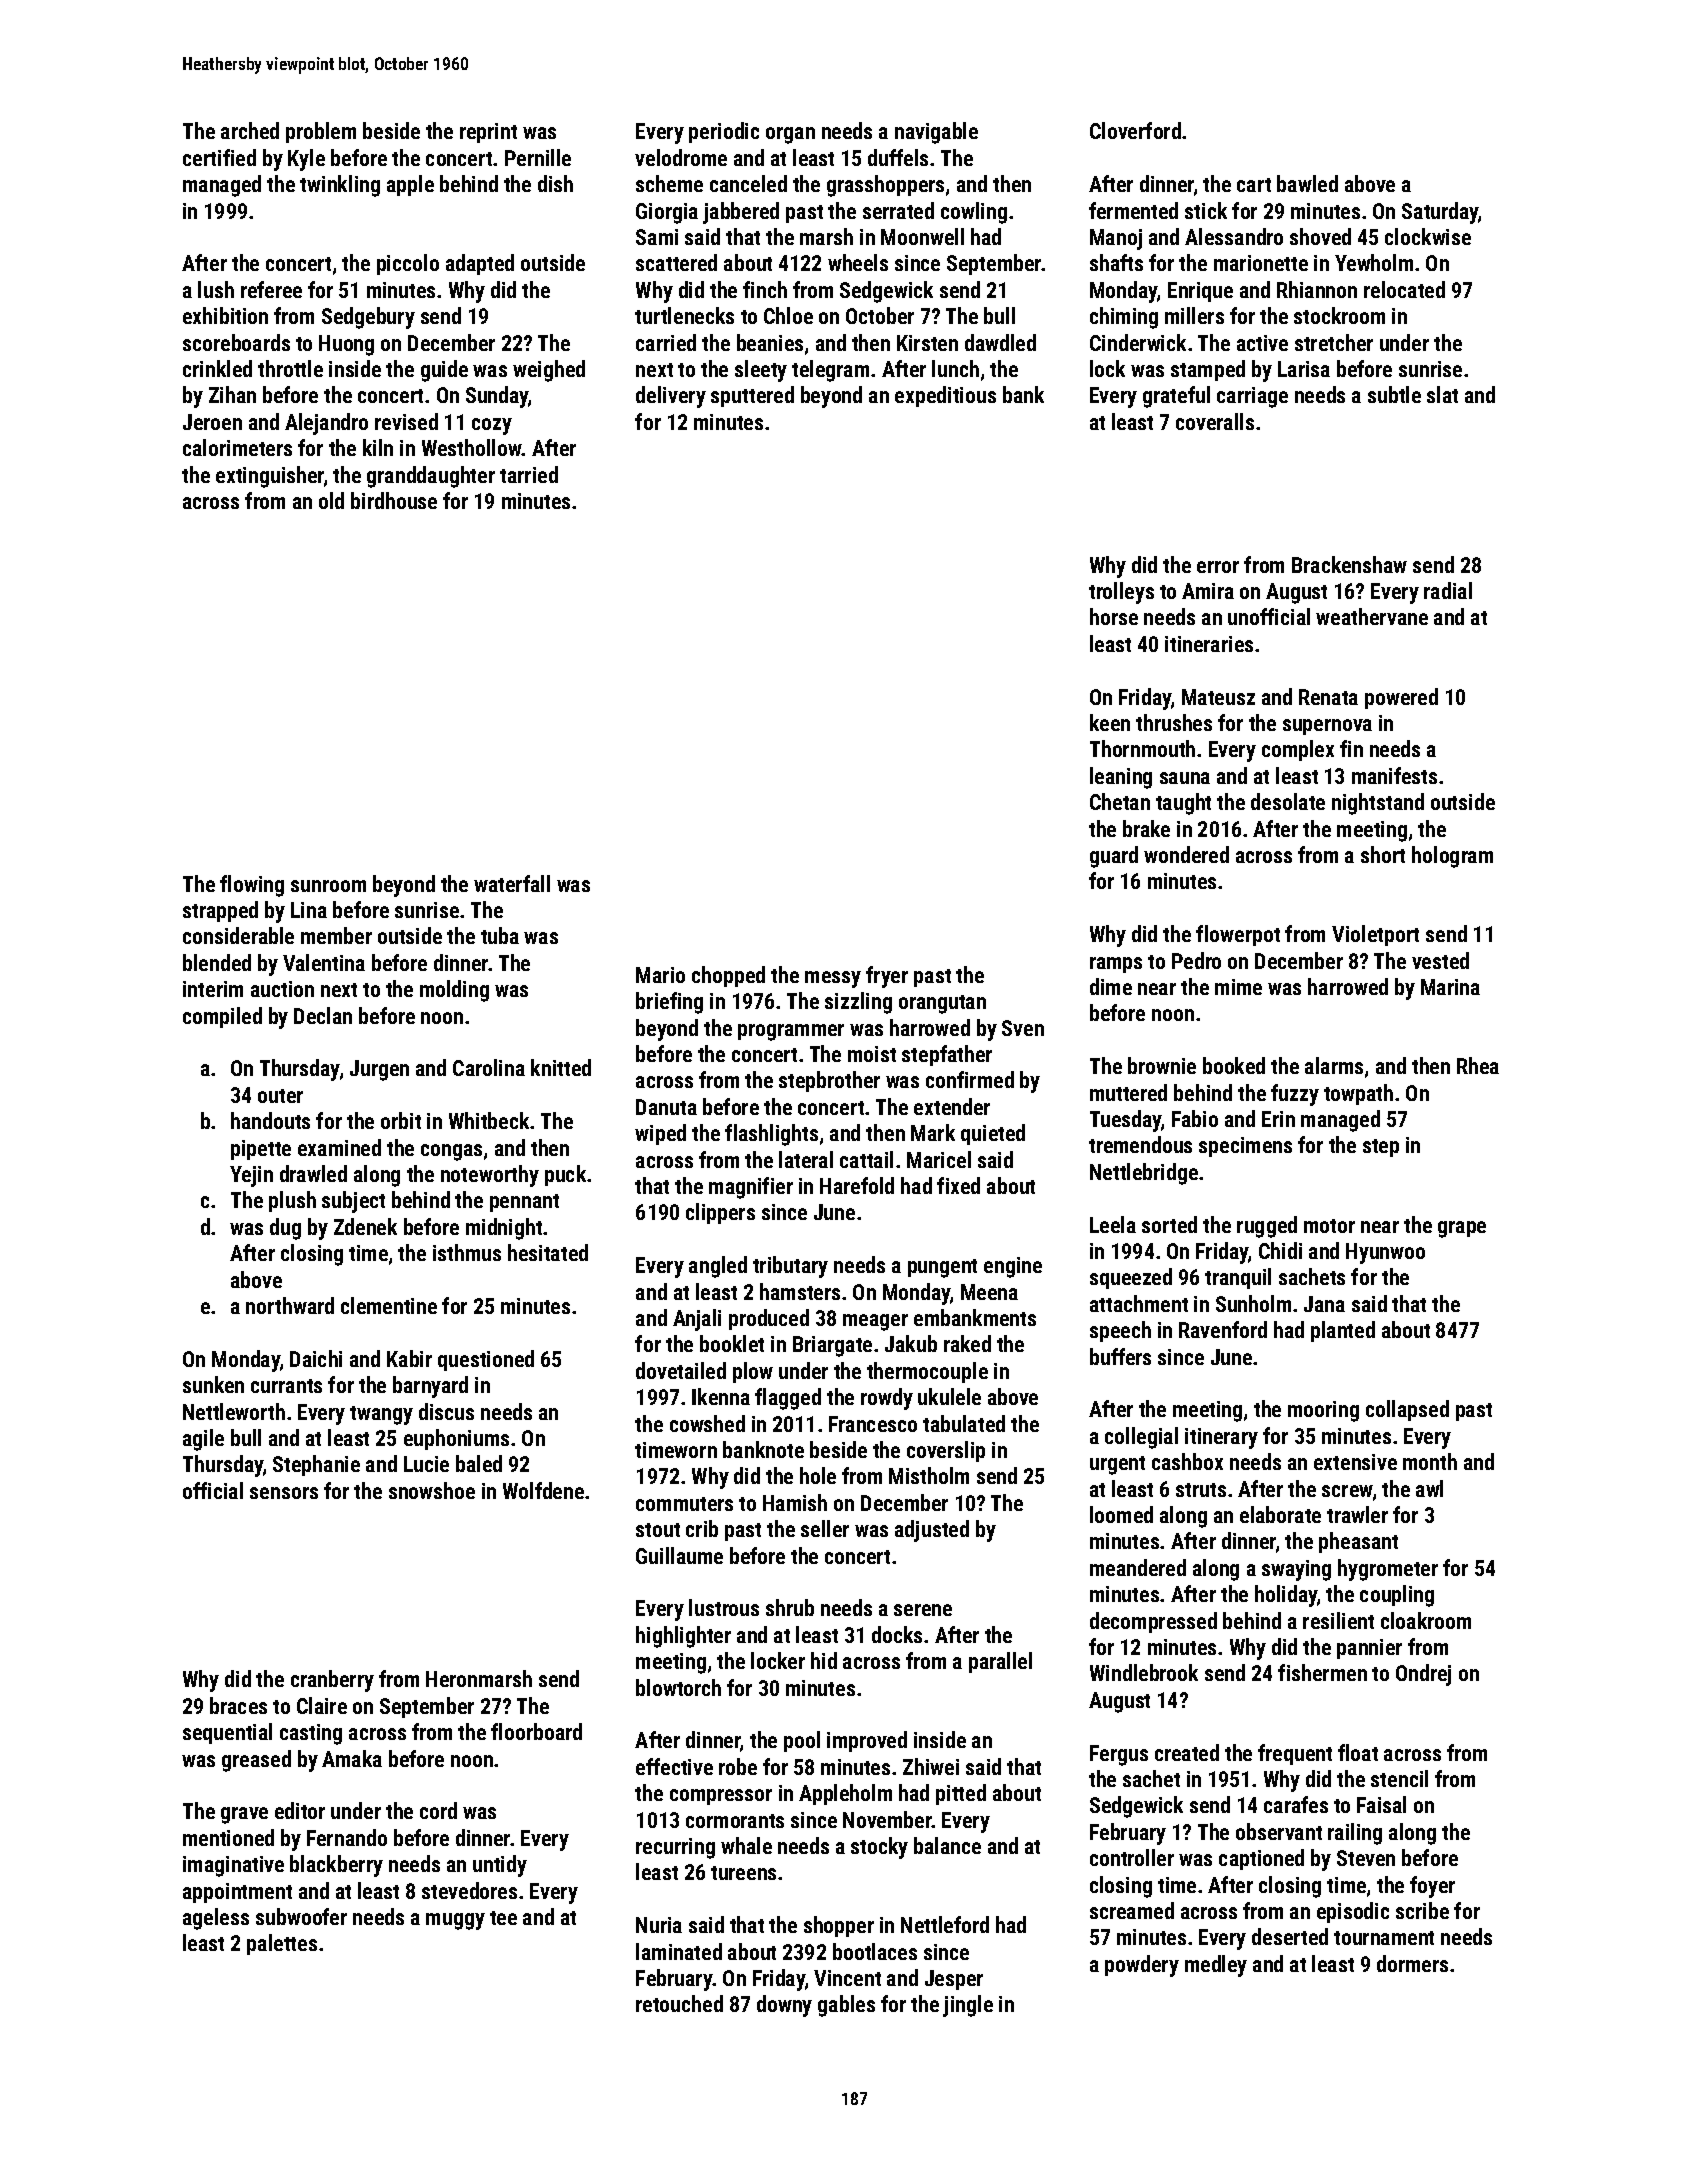  Describe the element at coordinates (529, 474) in the screenshot. I see `tarried` at that location.
